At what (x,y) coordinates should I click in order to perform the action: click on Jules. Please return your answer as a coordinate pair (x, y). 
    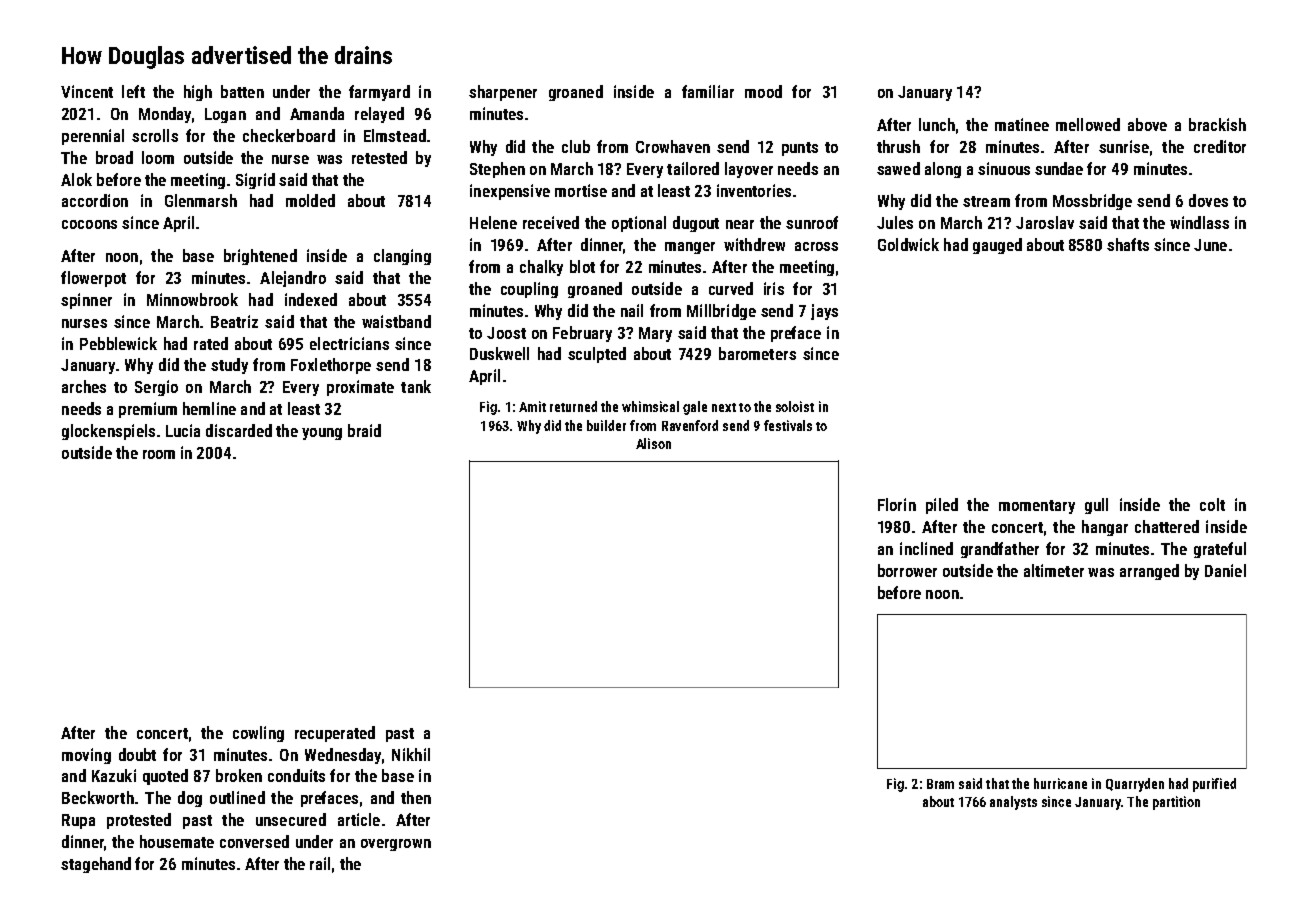
    Looking at the image, I should click on (895, 222).
